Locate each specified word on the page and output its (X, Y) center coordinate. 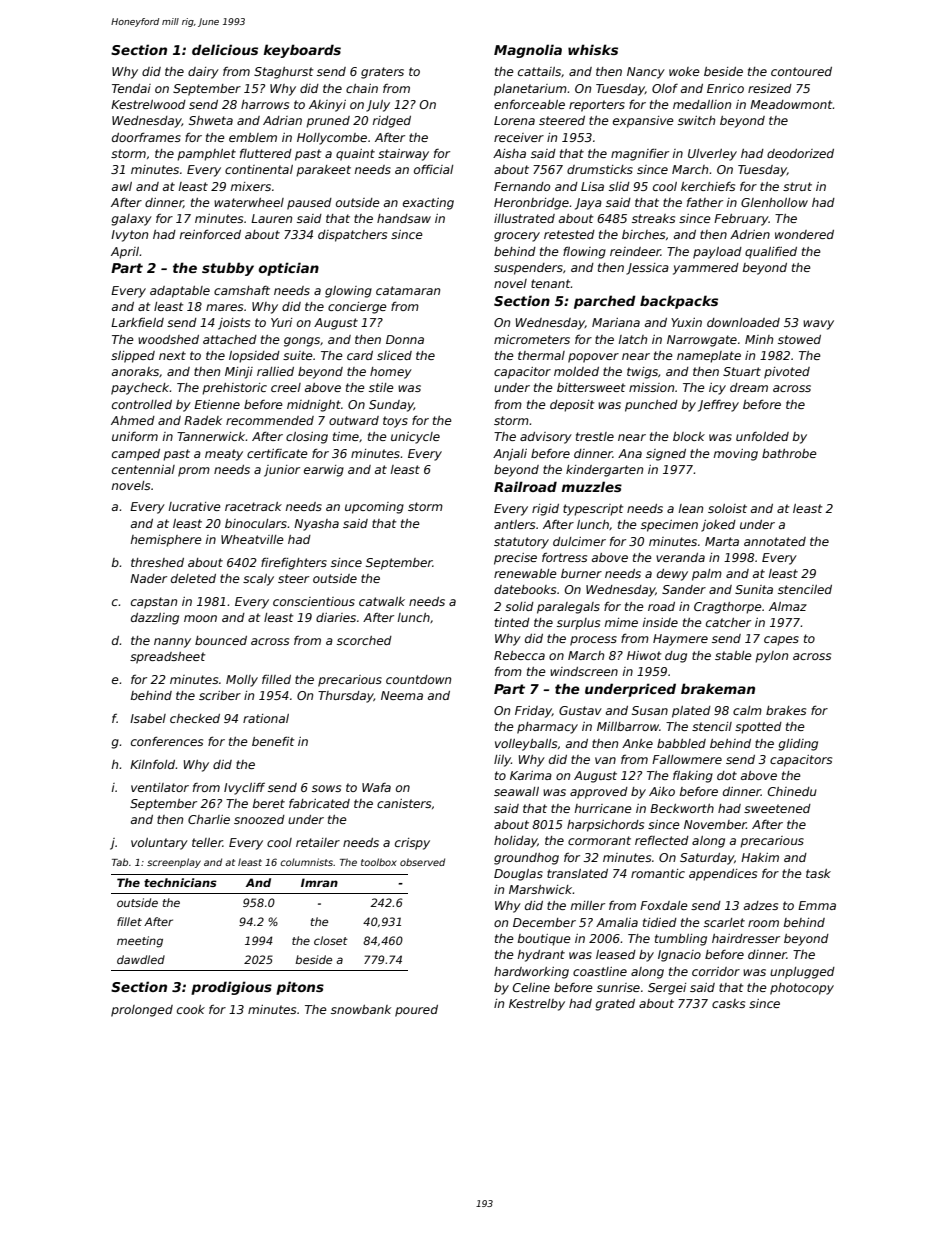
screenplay (174, 863)
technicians (180, 882)
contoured (801, 71)
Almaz (788, 606)
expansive (643, 122)
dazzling (155, 619)
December (544, 922)
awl (122, 186)
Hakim (760, 857)
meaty (224, 455)
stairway (403, 155)
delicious (225, 49)
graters (382, 73)
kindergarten (604, 471)
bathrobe (789, 453)
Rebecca (519, 655)
